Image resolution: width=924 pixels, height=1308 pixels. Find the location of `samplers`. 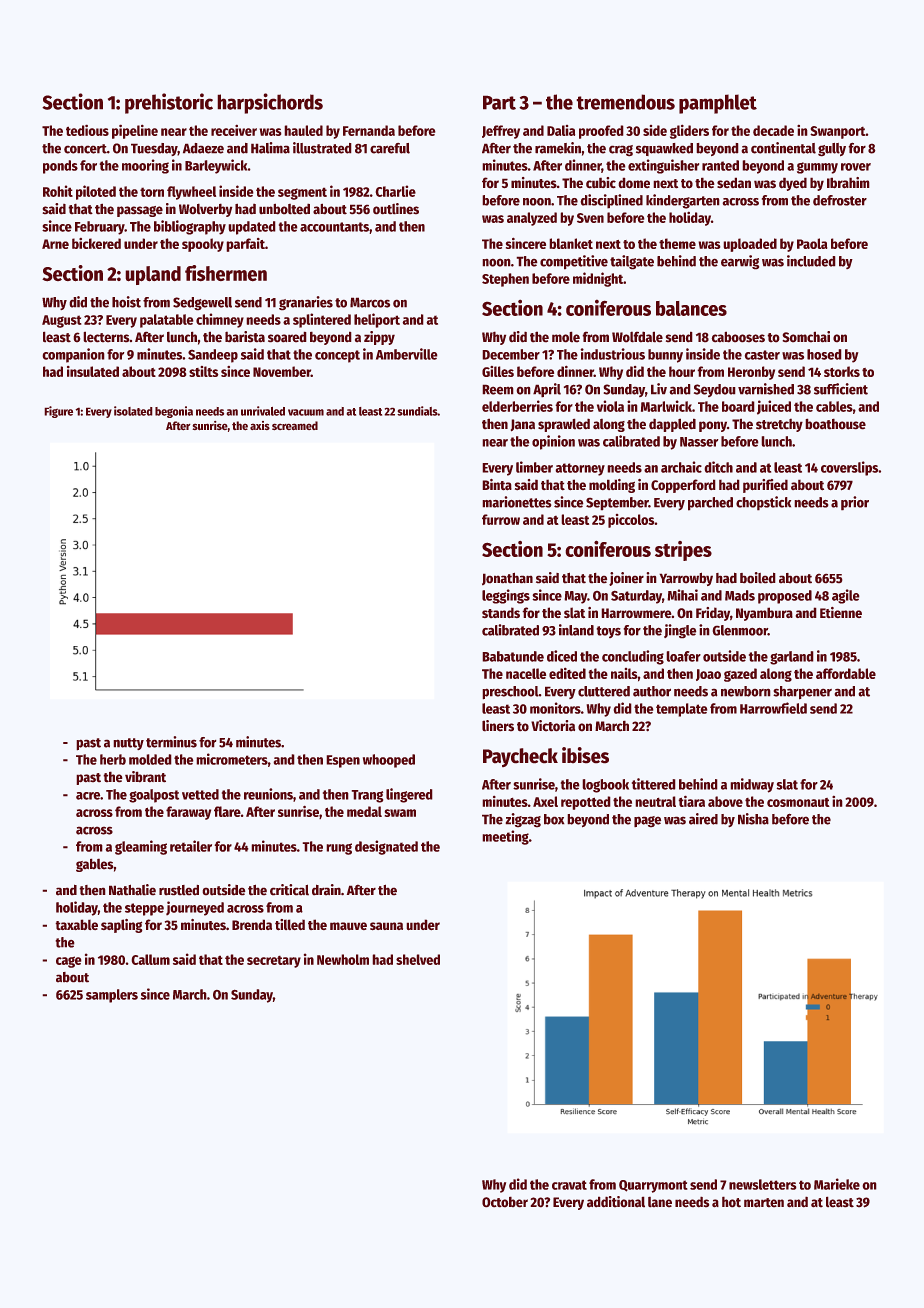

samplers is located at coordinates (112, 996).
